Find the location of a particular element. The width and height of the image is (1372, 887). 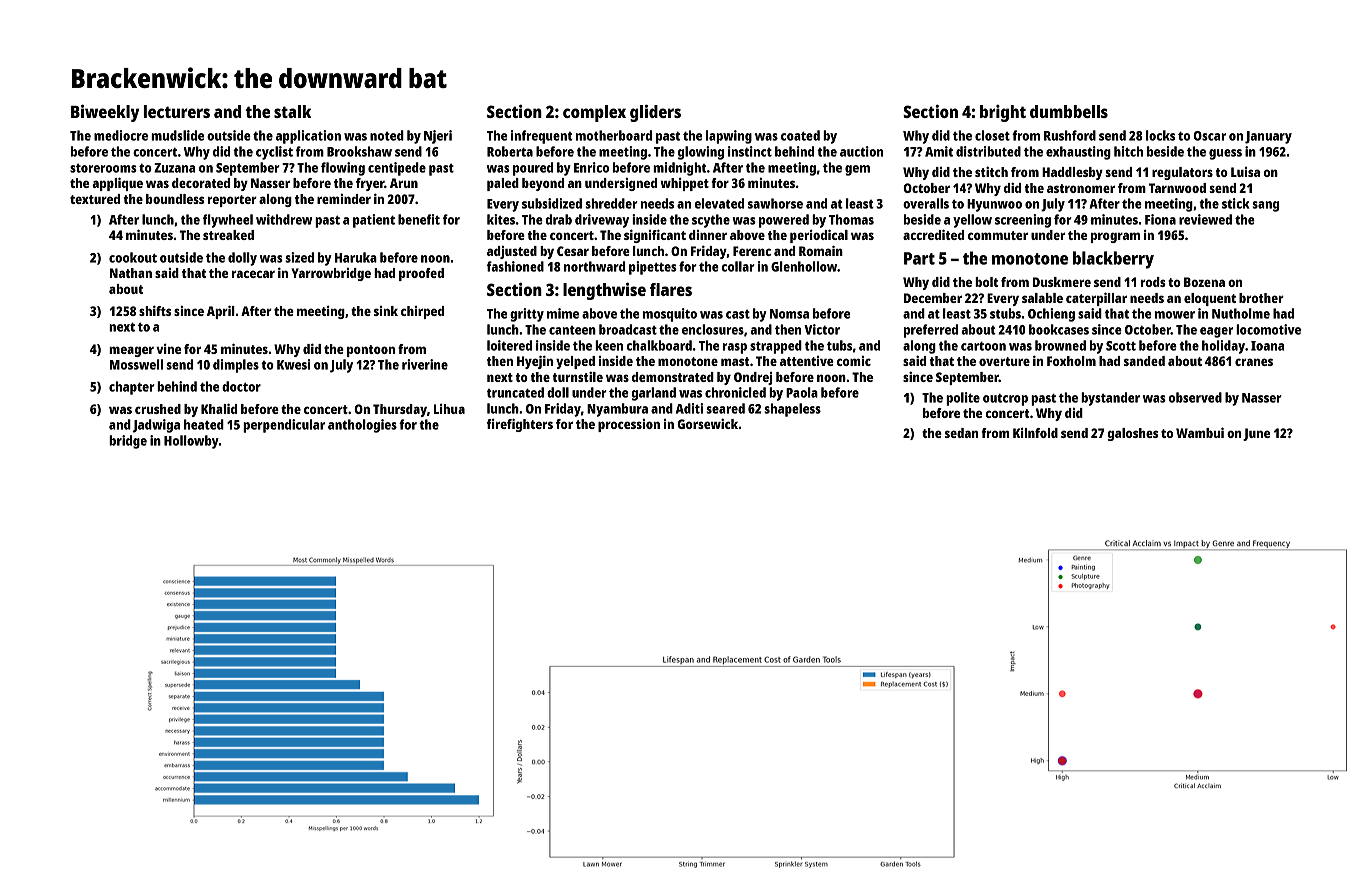

vine is located at coordinates (168, 349).
